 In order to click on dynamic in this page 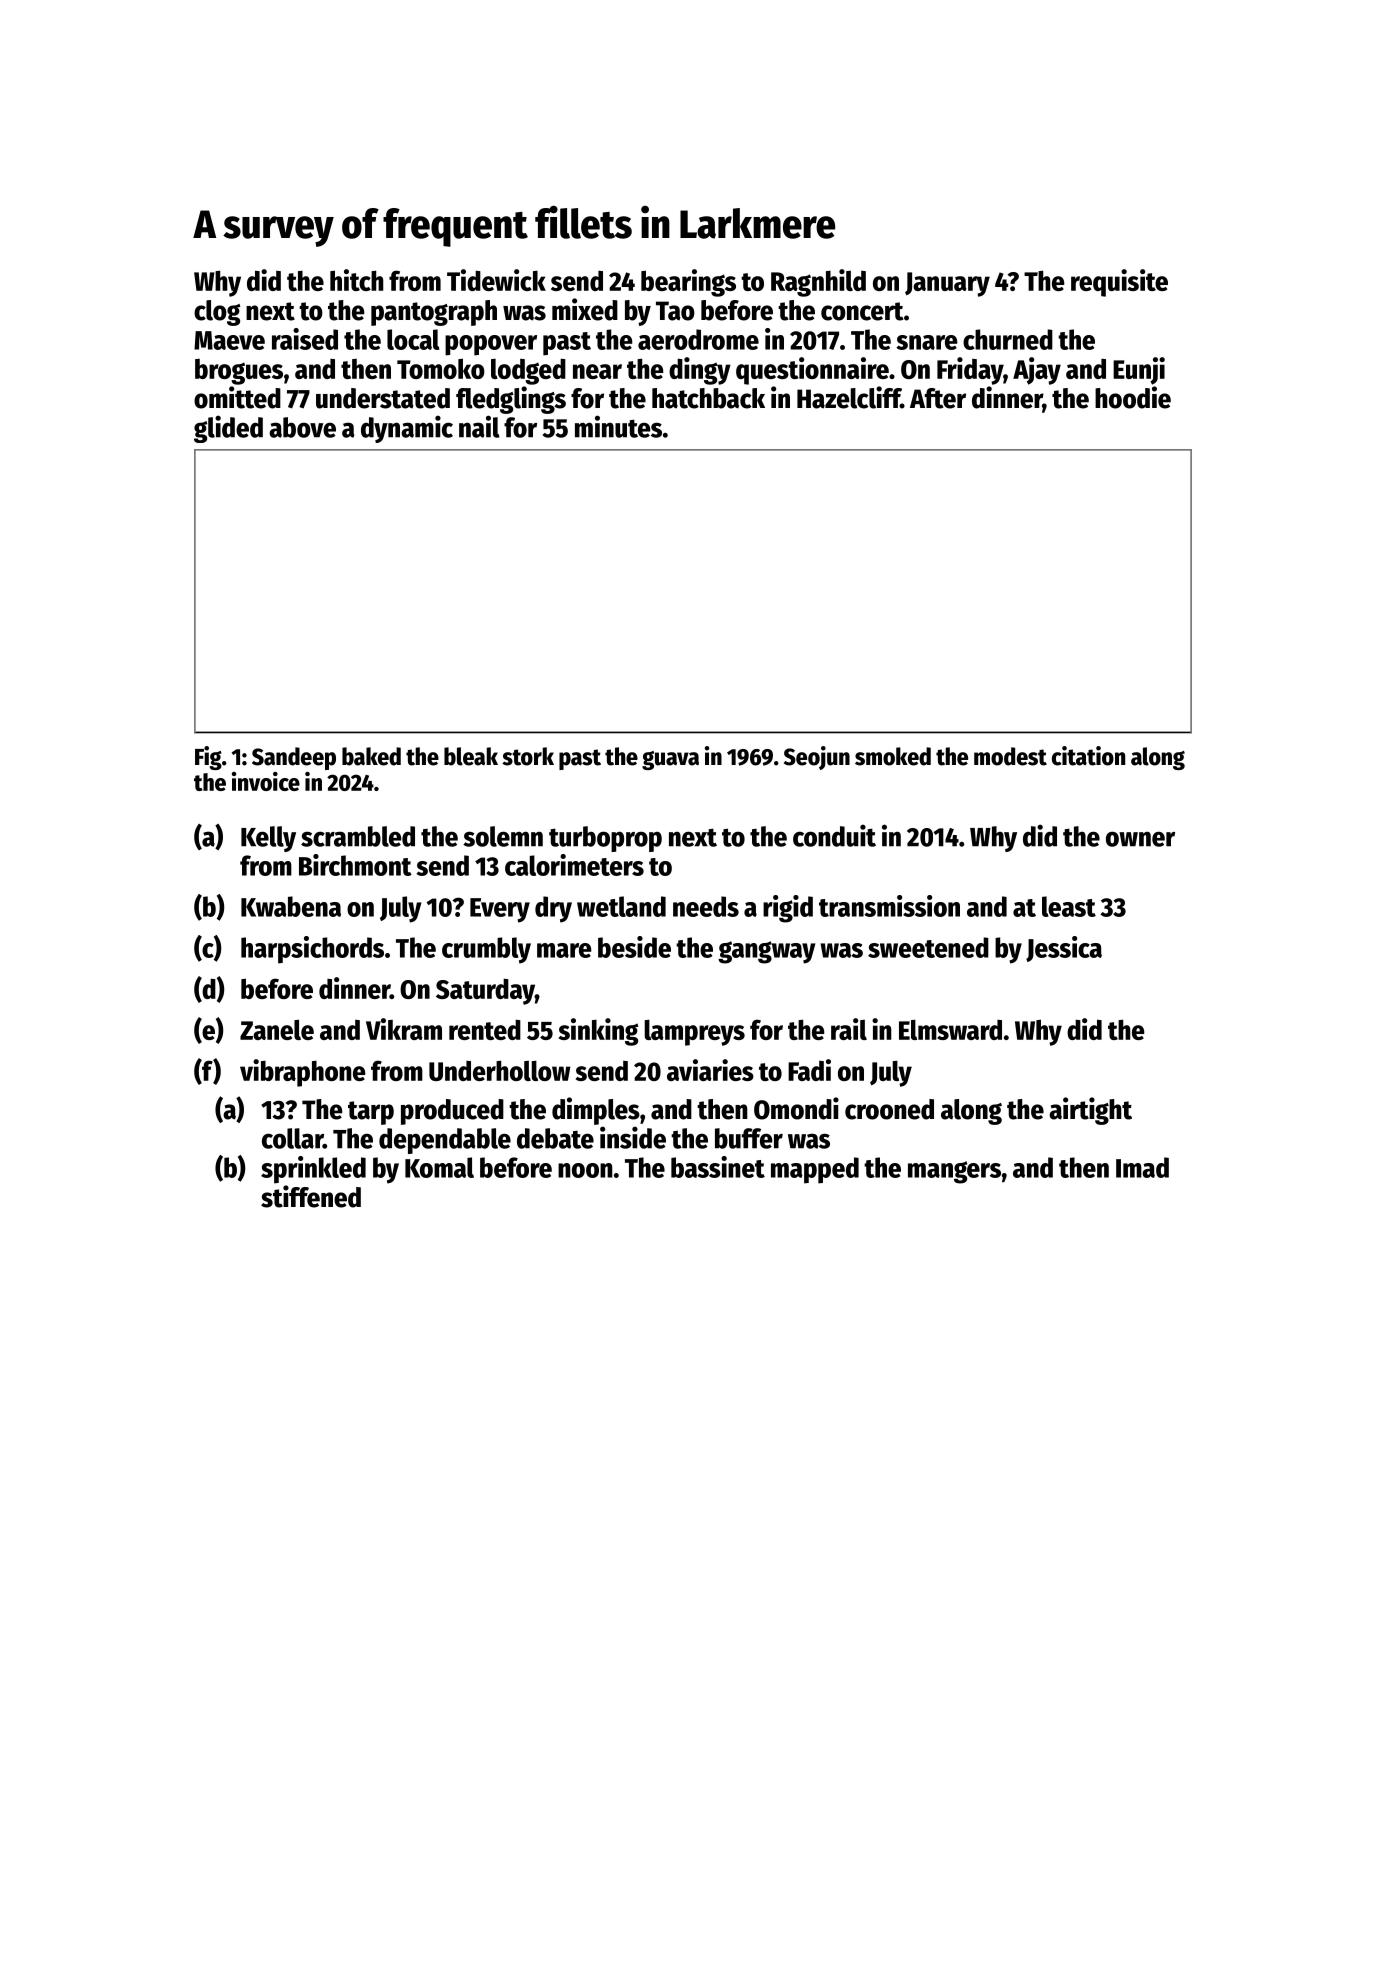, I will do `click(407, 429)`.
